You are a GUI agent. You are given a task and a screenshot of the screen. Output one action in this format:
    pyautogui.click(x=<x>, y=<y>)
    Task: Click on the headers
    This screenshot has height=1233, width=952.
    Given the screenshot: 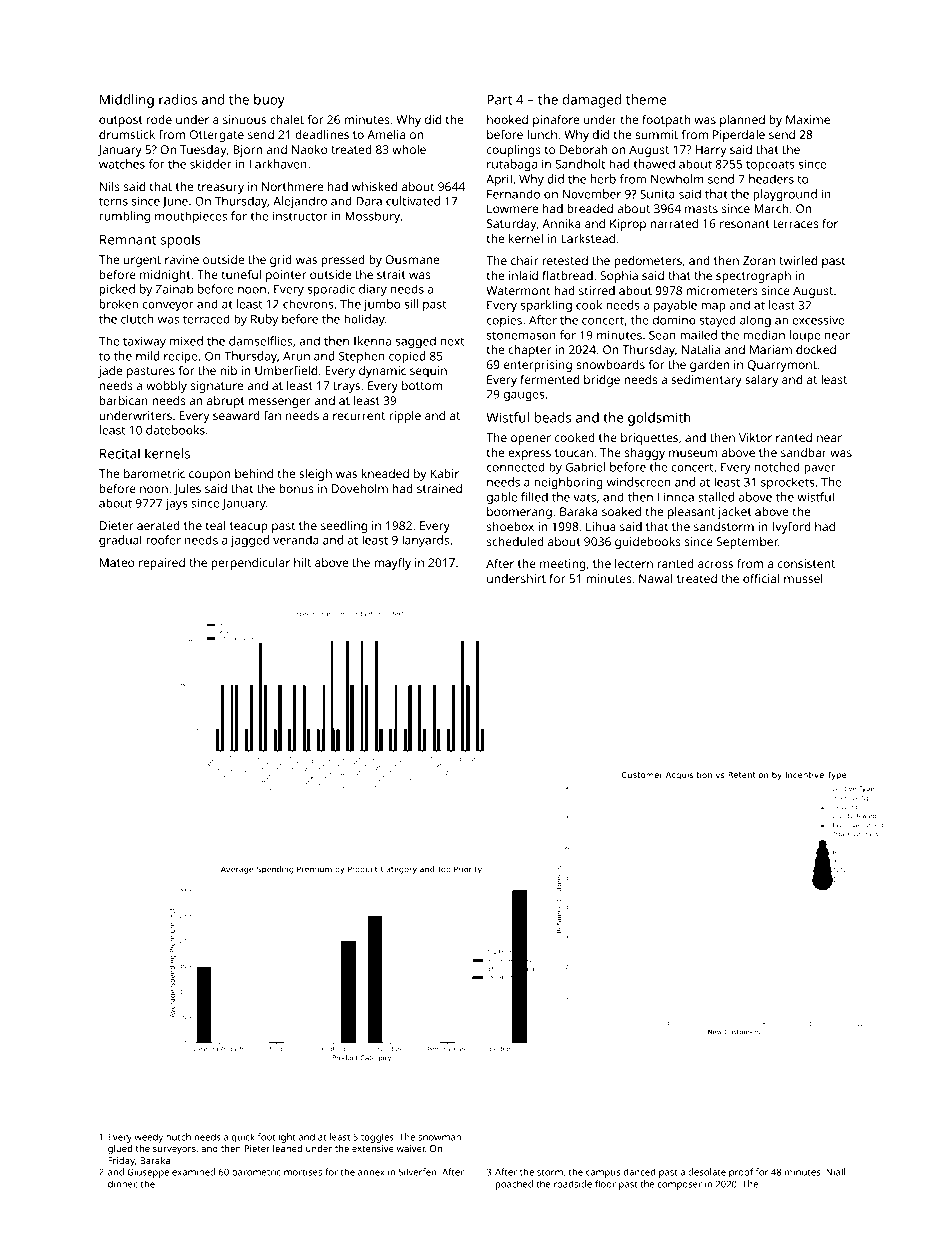 What is the action you would take?
    pyautogui.click(x=771, y=179)
